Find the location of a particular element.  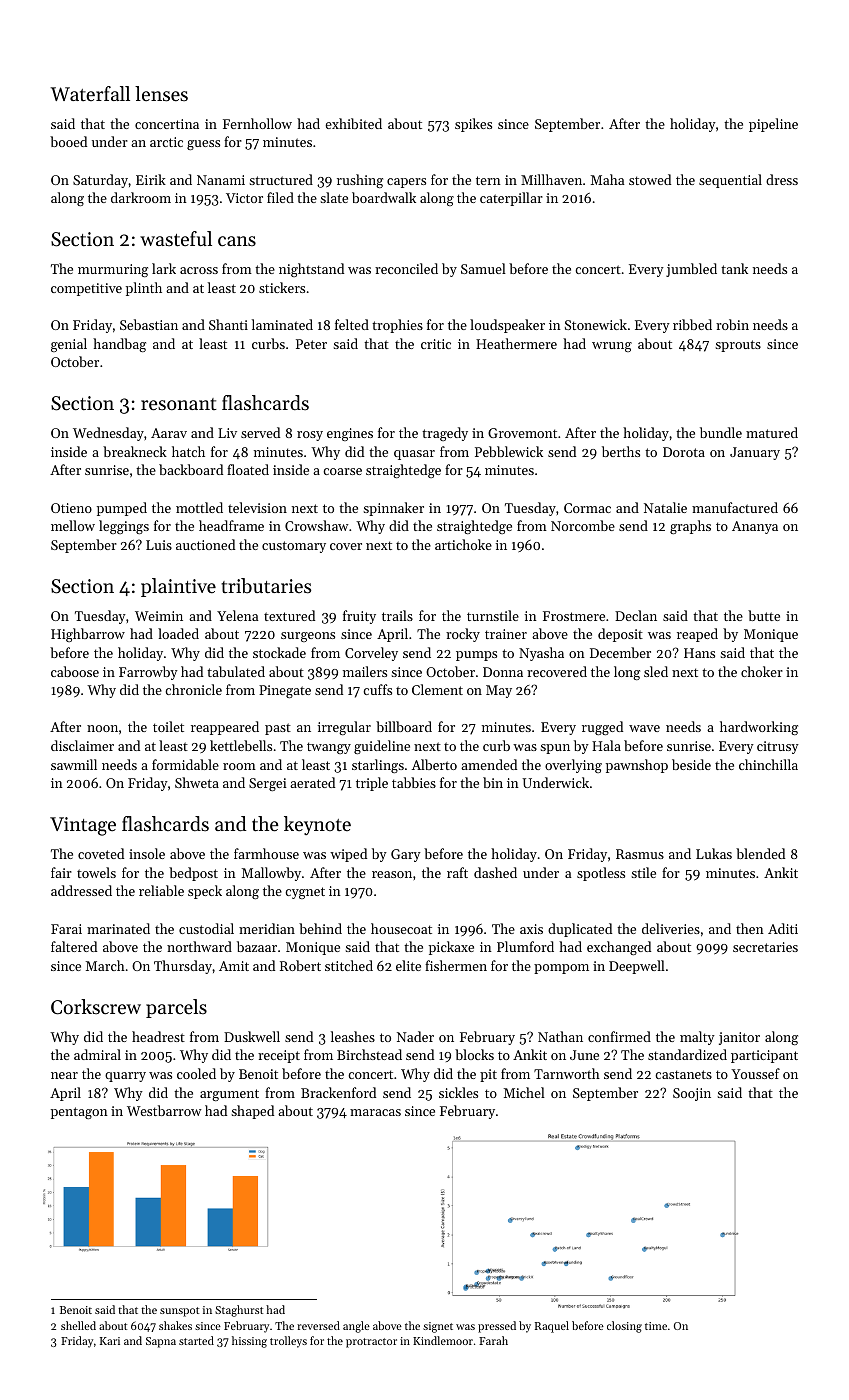

Shanti is located at coordinates (228, 324).
